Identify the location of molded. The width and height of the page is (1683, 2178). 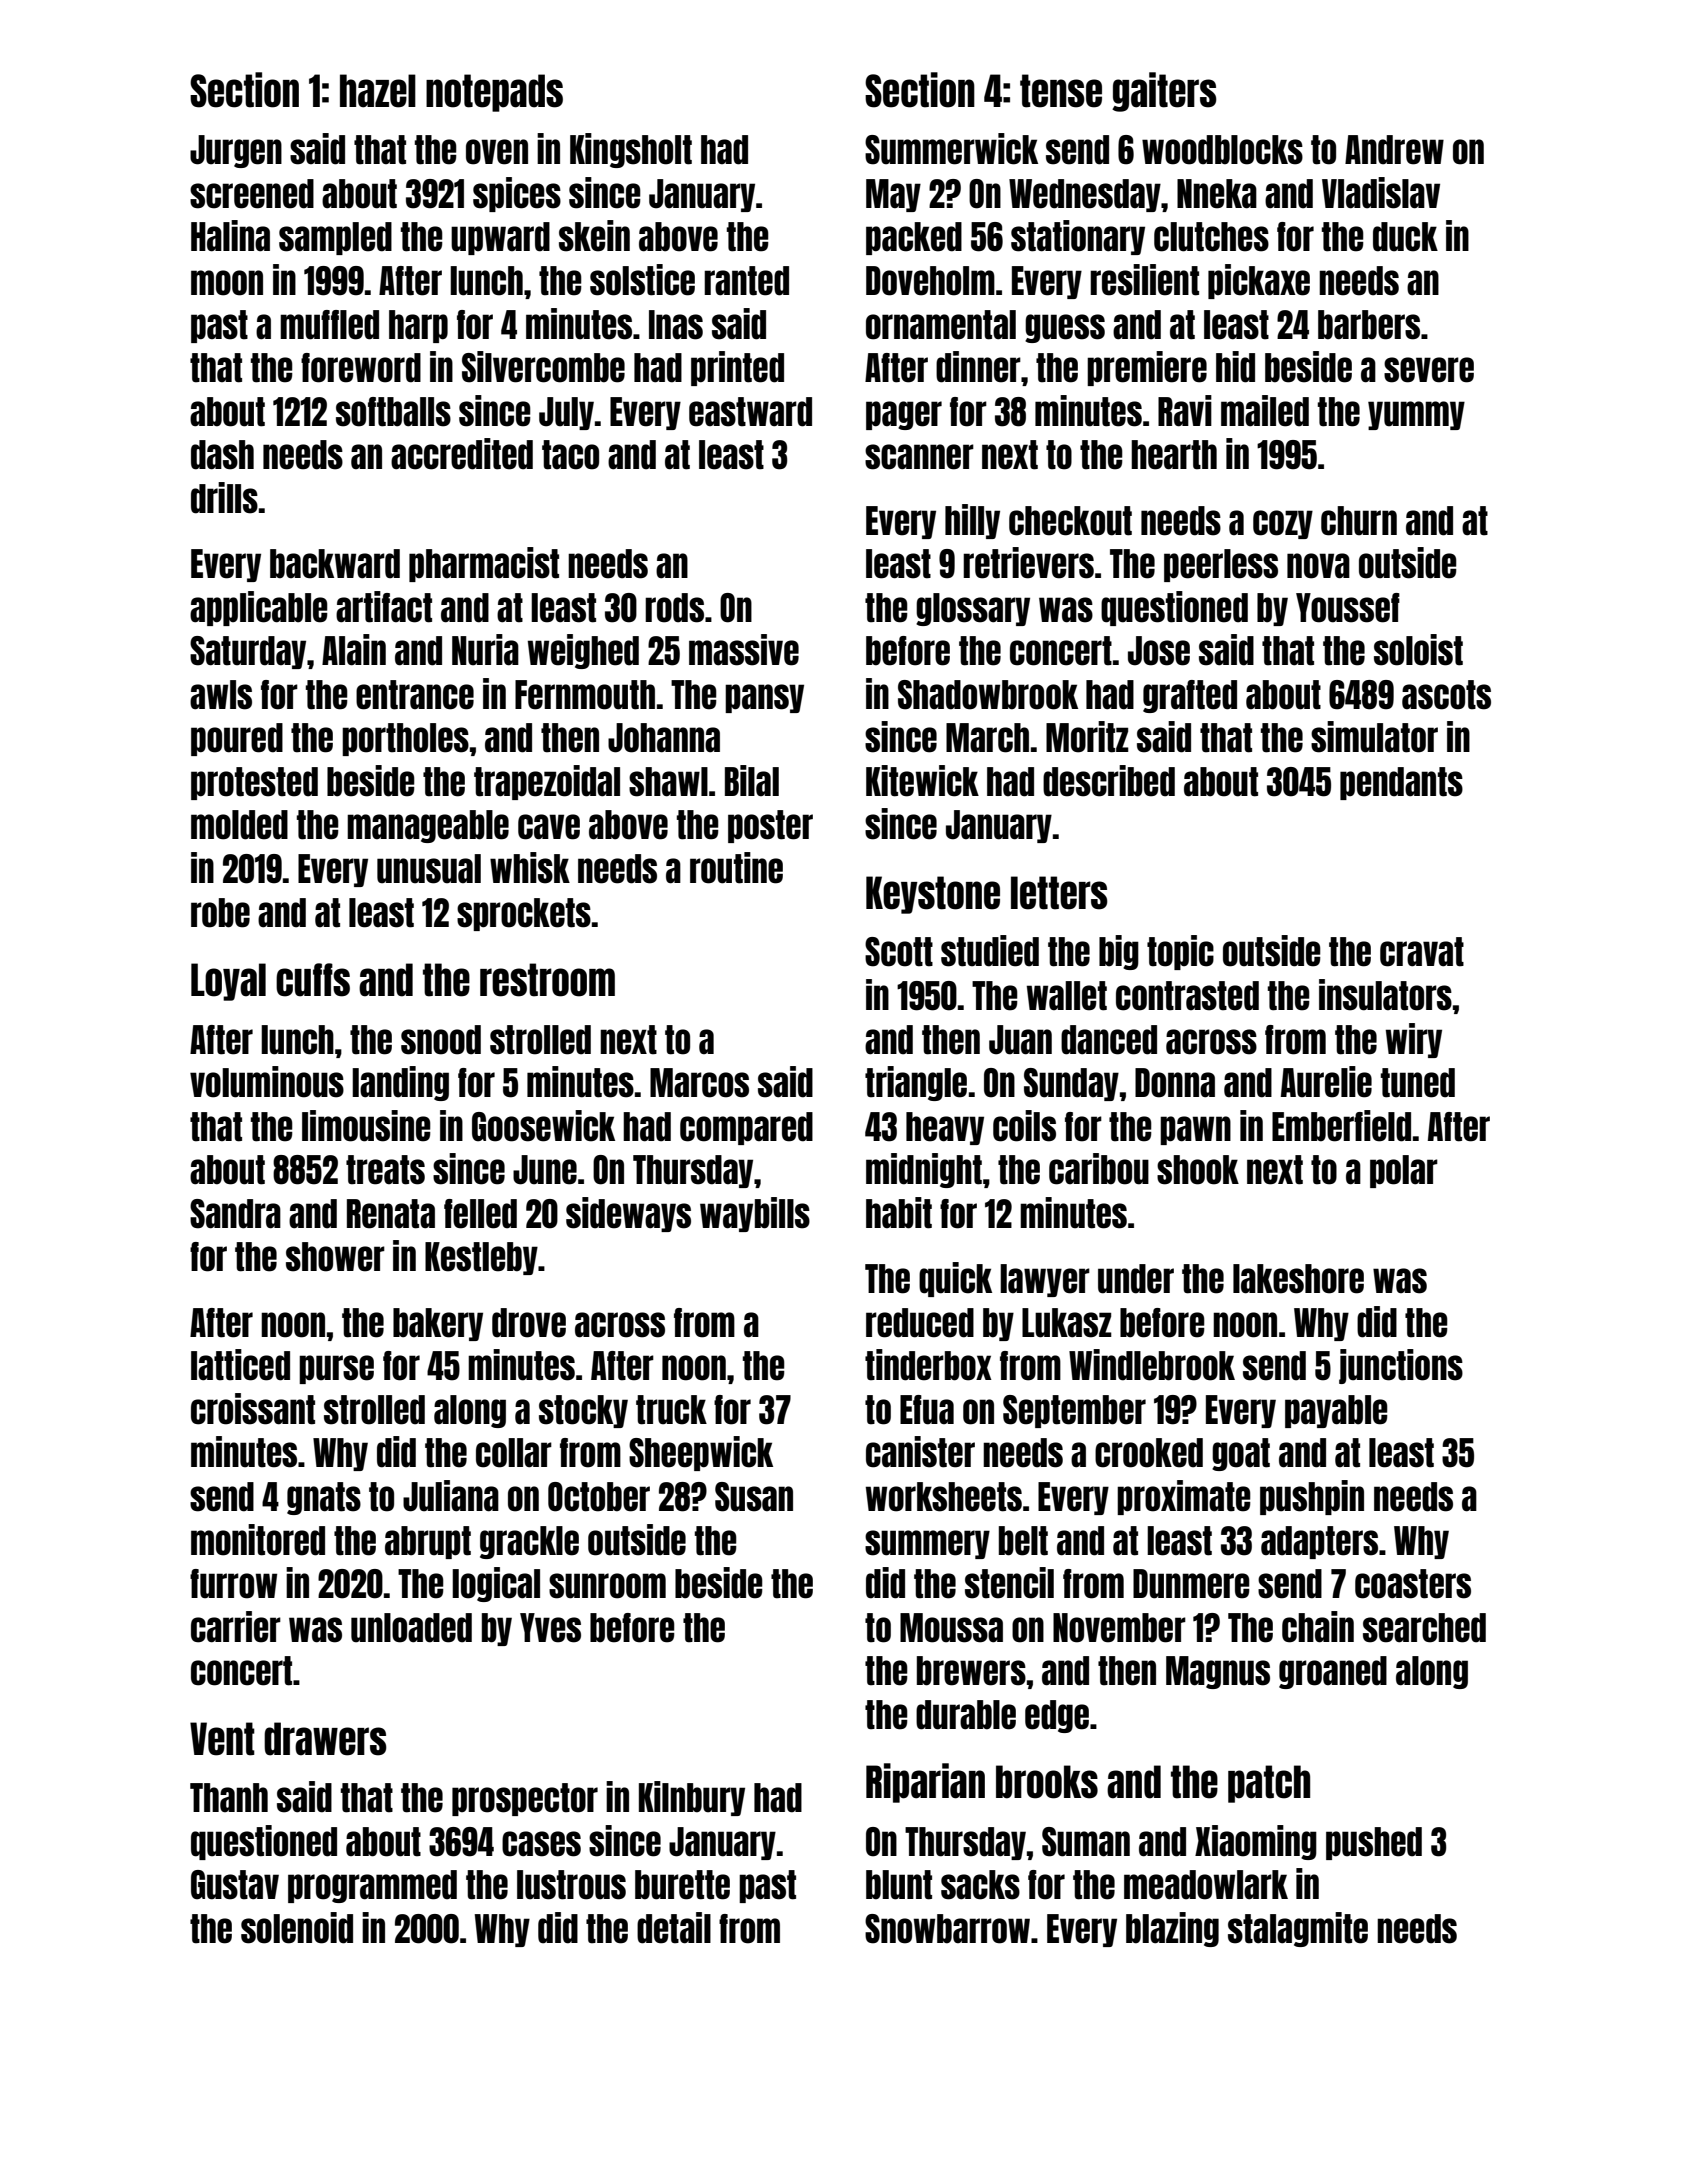
(239, 825).
